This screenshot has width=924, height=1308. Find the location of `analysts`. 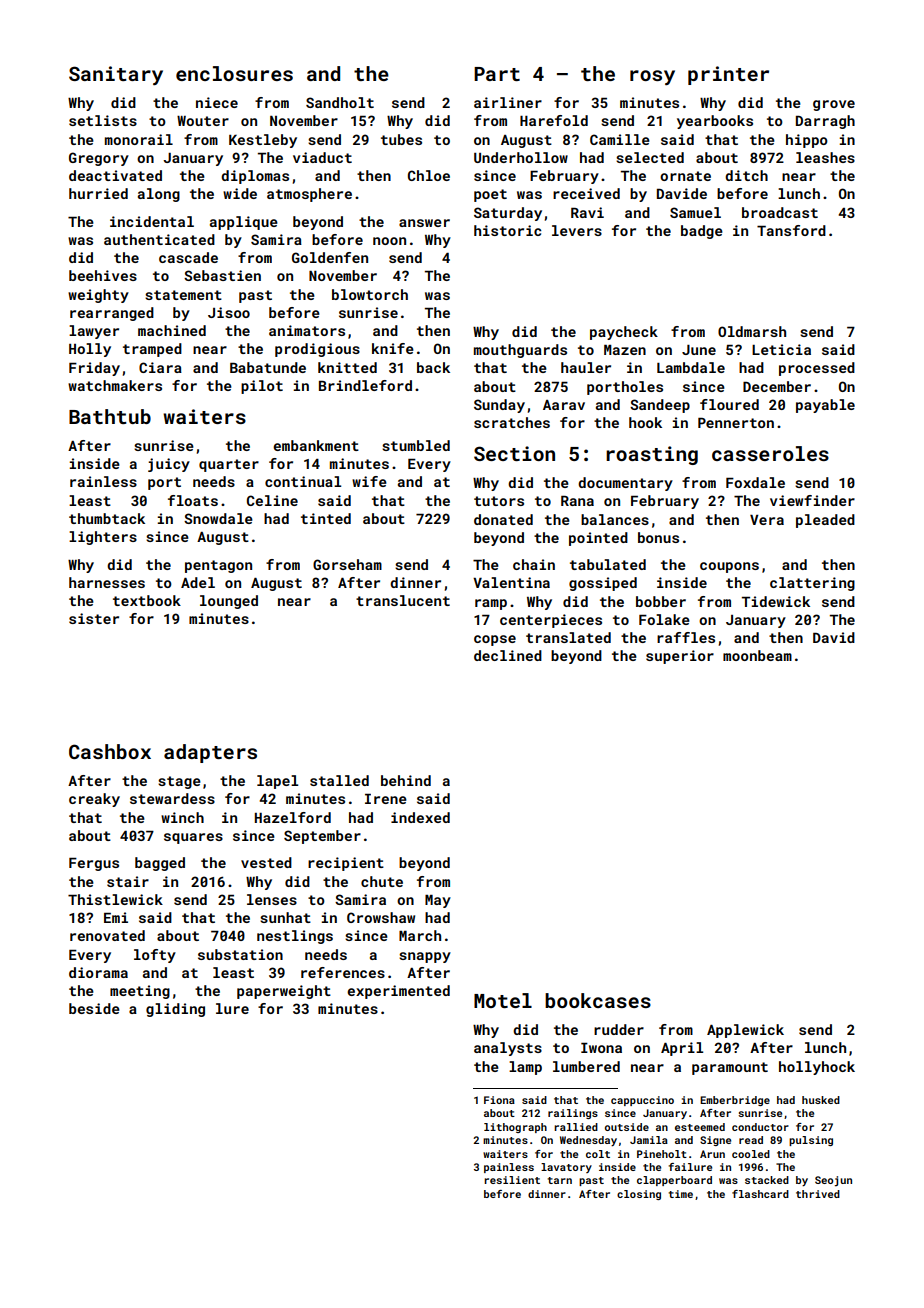

analysts is located at coordinates (508, 1049).
